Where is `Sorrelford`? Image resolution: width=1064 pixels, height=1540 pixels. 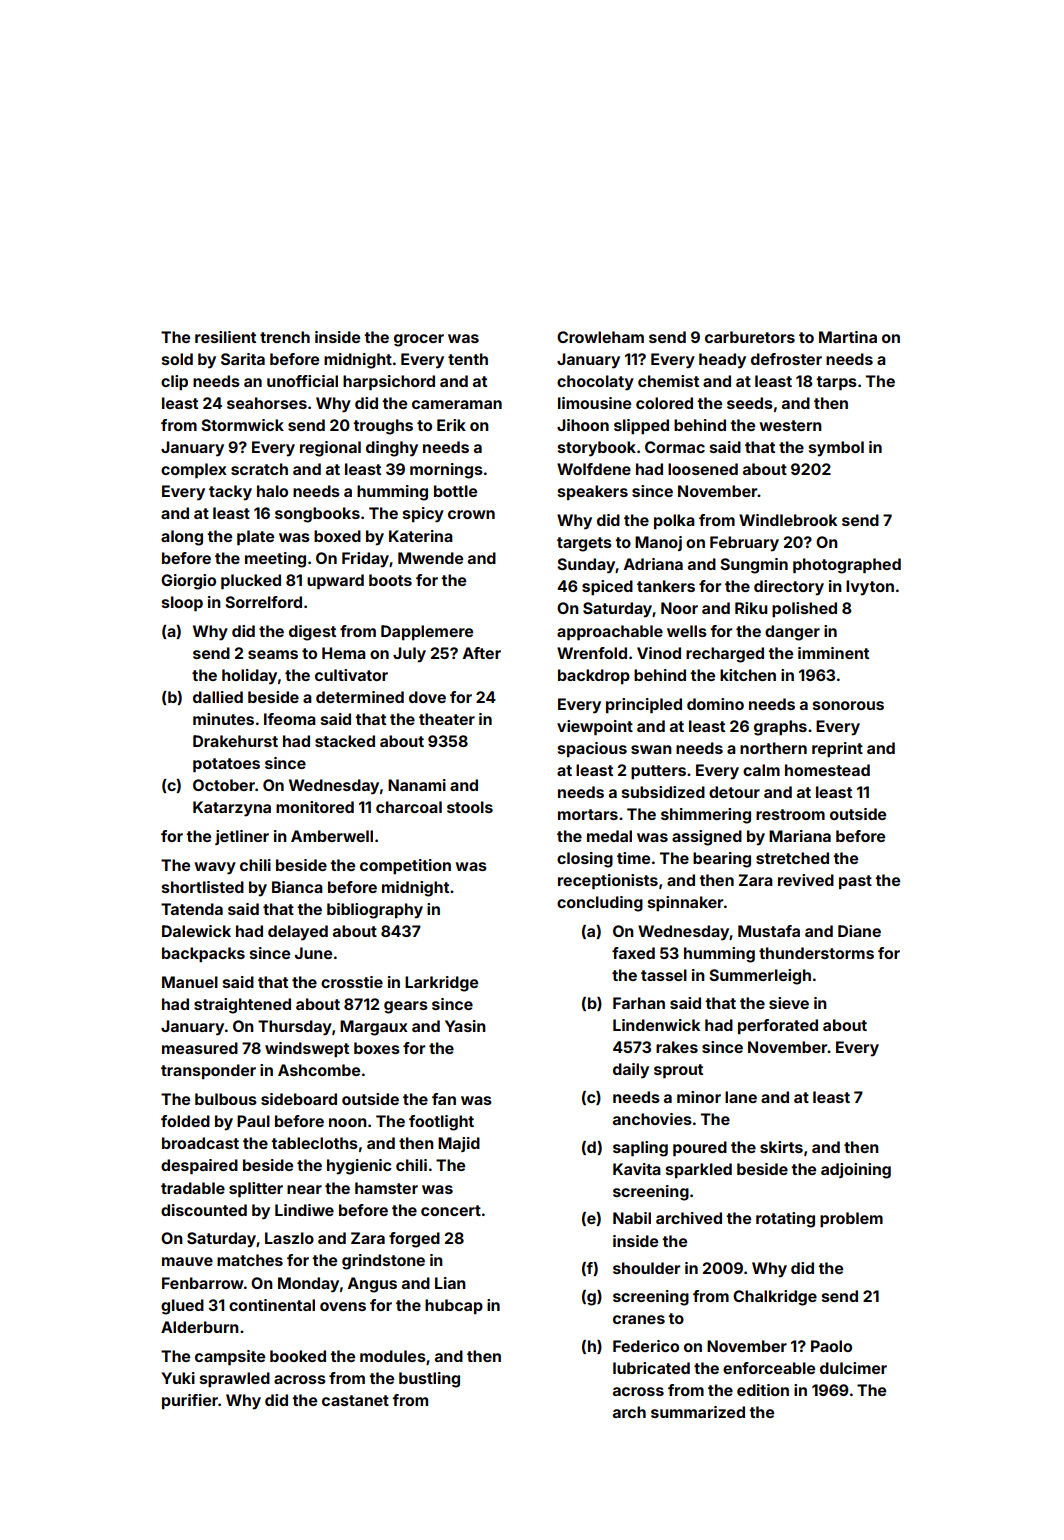 Sorrelford is located at coordinates (263, 602).
